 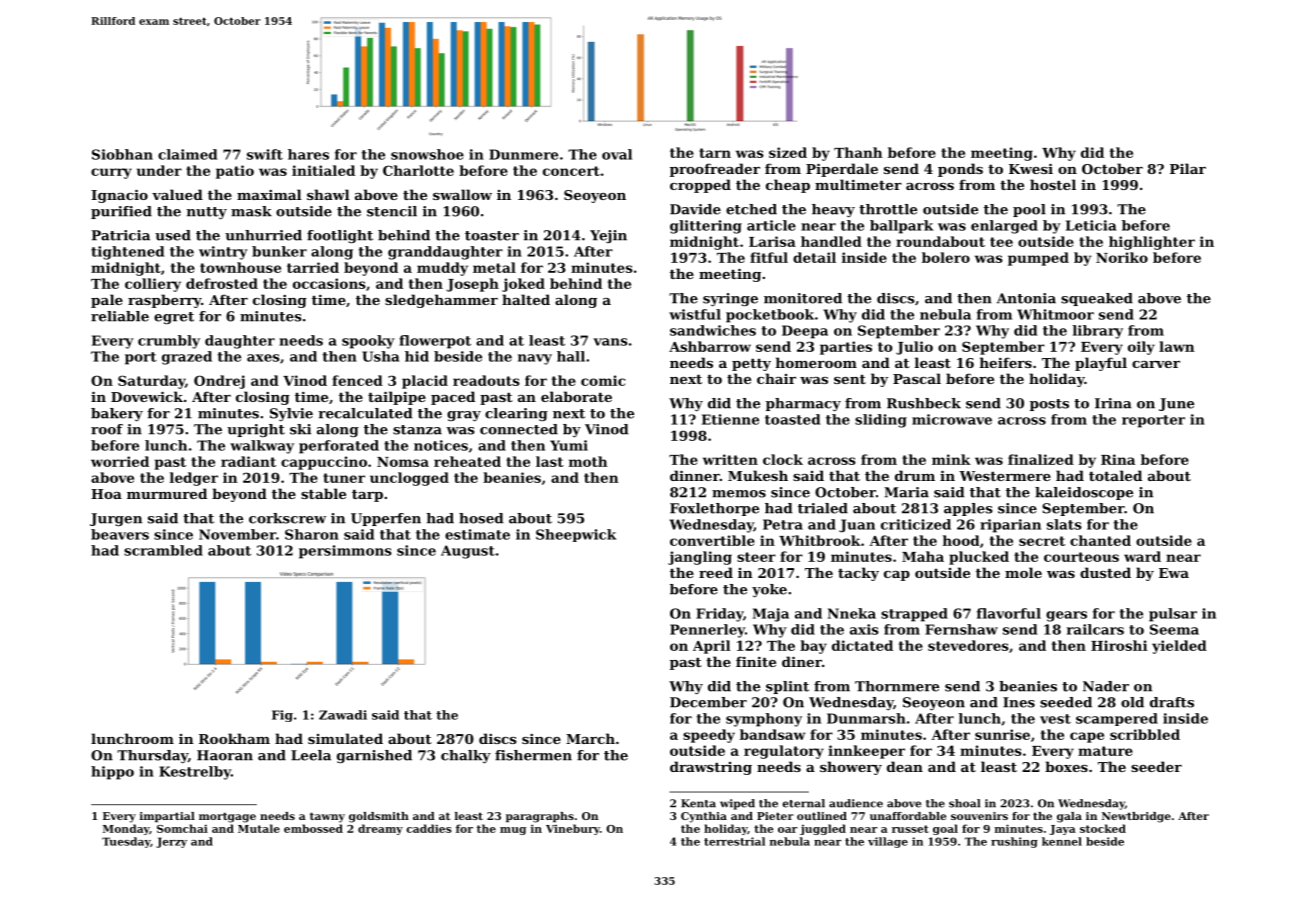 What do you see at coordinates (171, 842) in the screenshot?
I see `Jerzy` at bounding box center [171, 842].
